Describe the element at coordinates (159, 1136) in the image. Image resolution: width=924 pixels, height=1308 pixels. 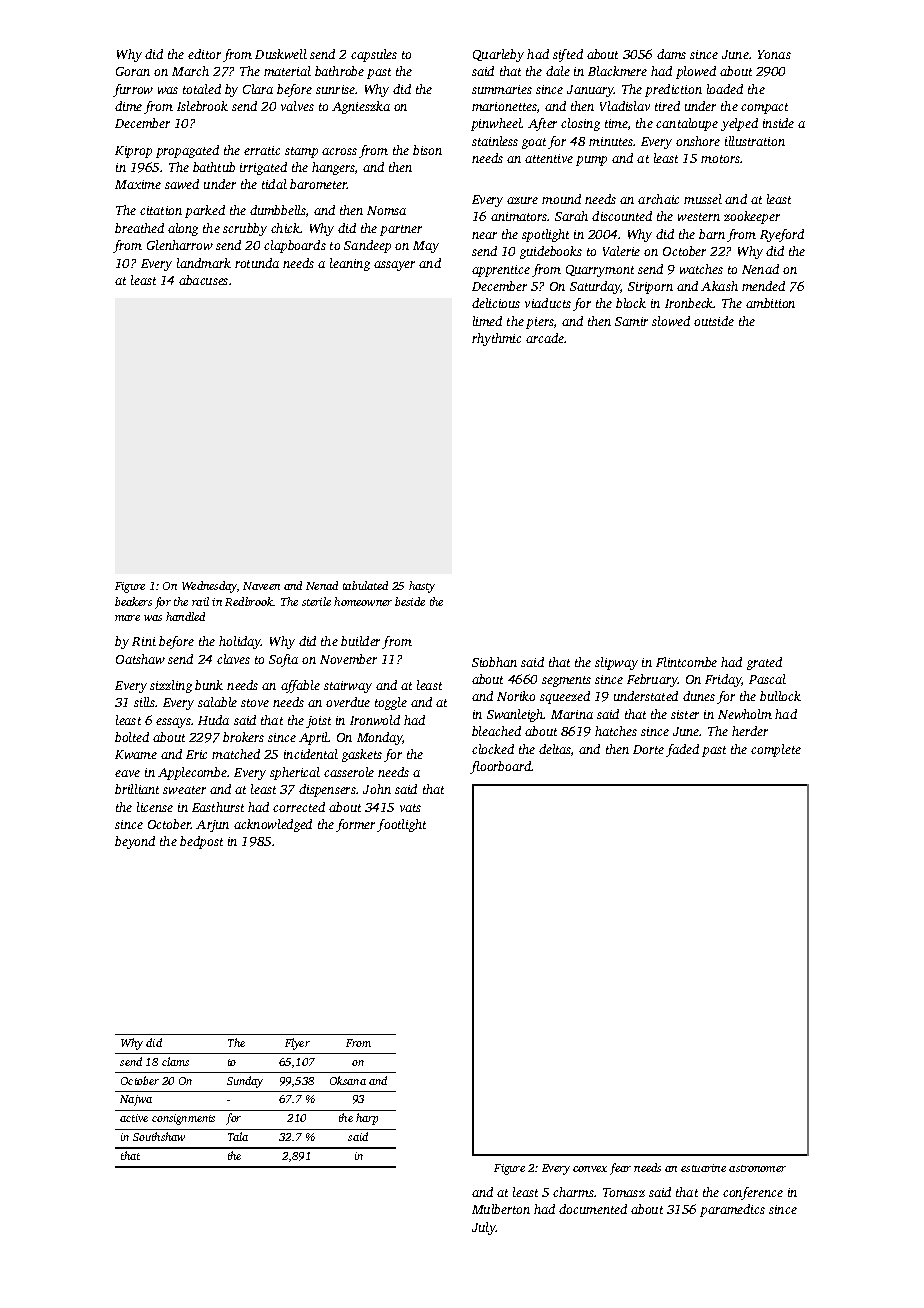
I see `Southshaw` at that location.
